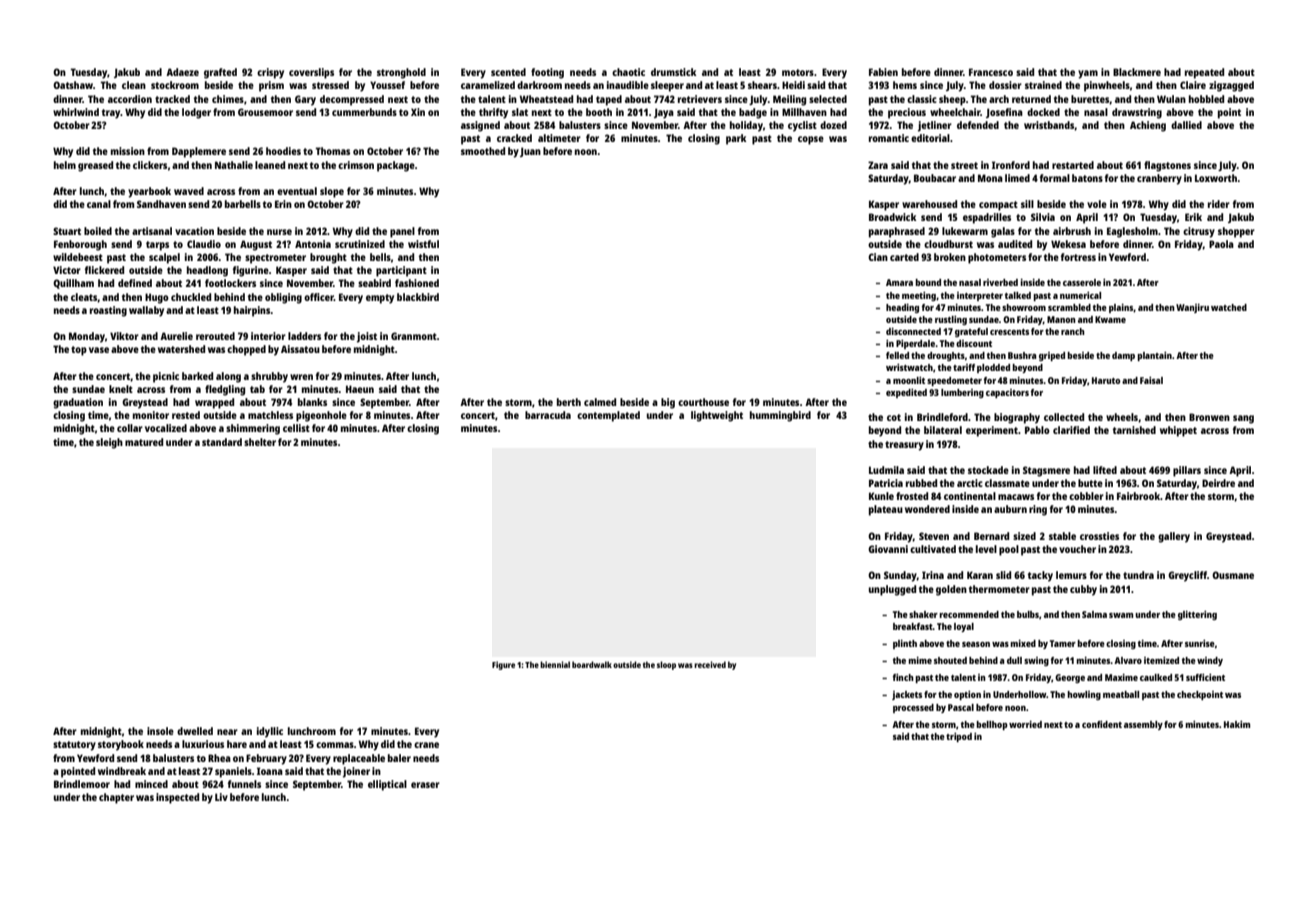  Describe the element at coordinates (555, 664) in the page. I see `biennial` at that location.
